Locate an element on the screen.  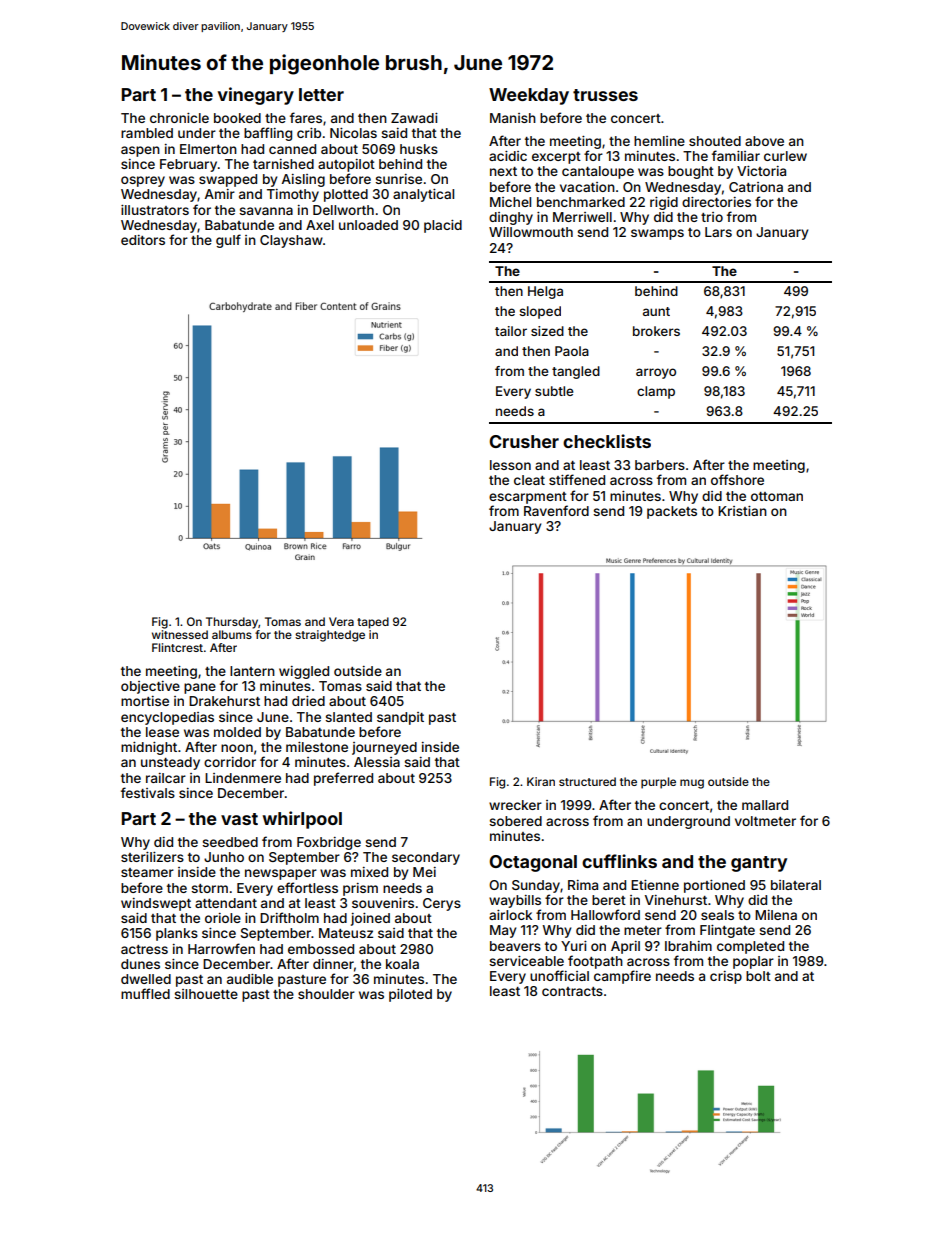
silhouette is located at coordinates (206, 994).
